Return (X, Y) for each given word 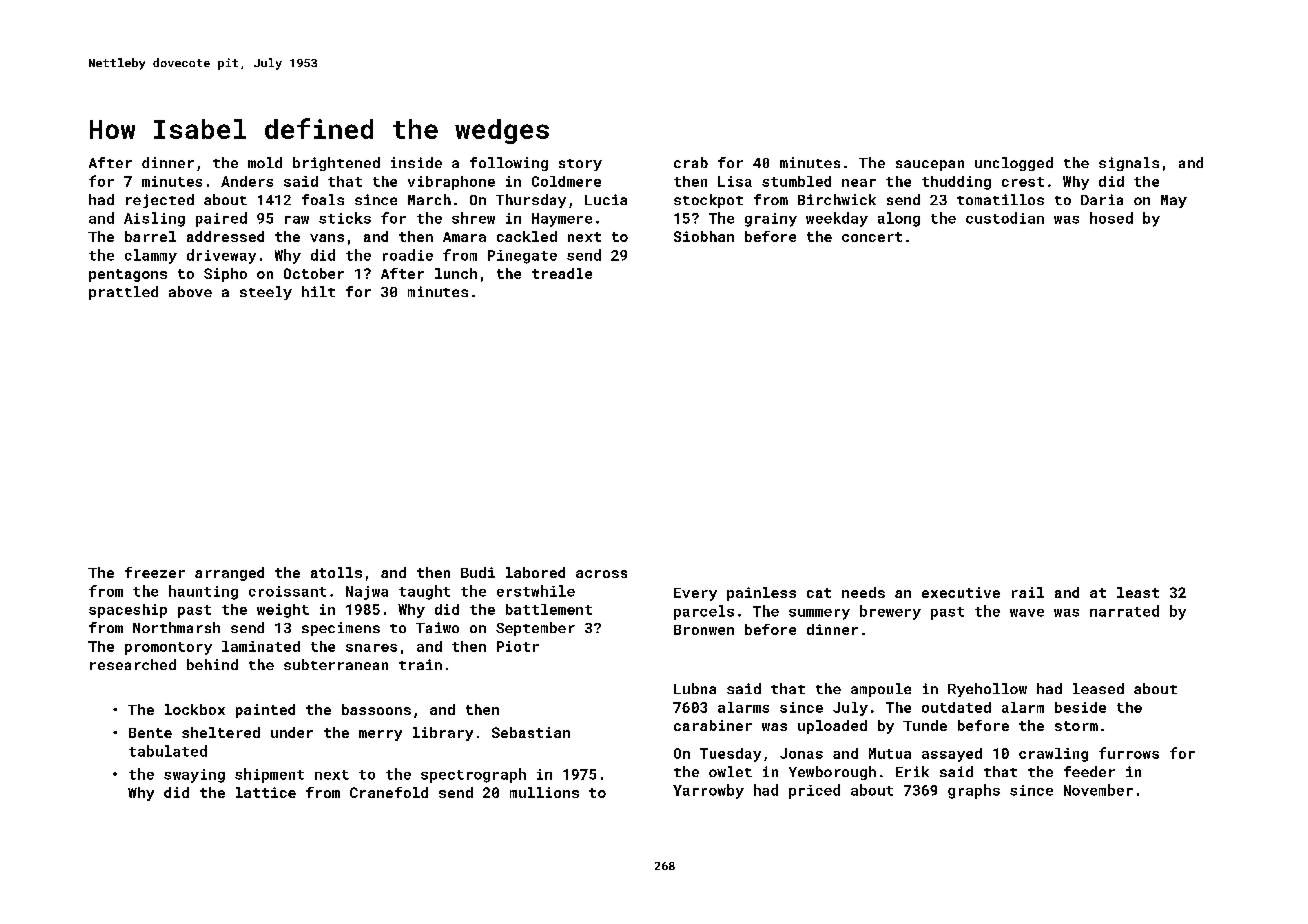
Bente (150, 733)
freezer (155, 572)
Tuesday (730, 755)
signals (1129, 164)
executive (961, 592)
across (601, 574)
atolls (336, 572)
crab (691, 162)
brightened (336, 164)
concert (872, 237)
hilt (318, 291)
